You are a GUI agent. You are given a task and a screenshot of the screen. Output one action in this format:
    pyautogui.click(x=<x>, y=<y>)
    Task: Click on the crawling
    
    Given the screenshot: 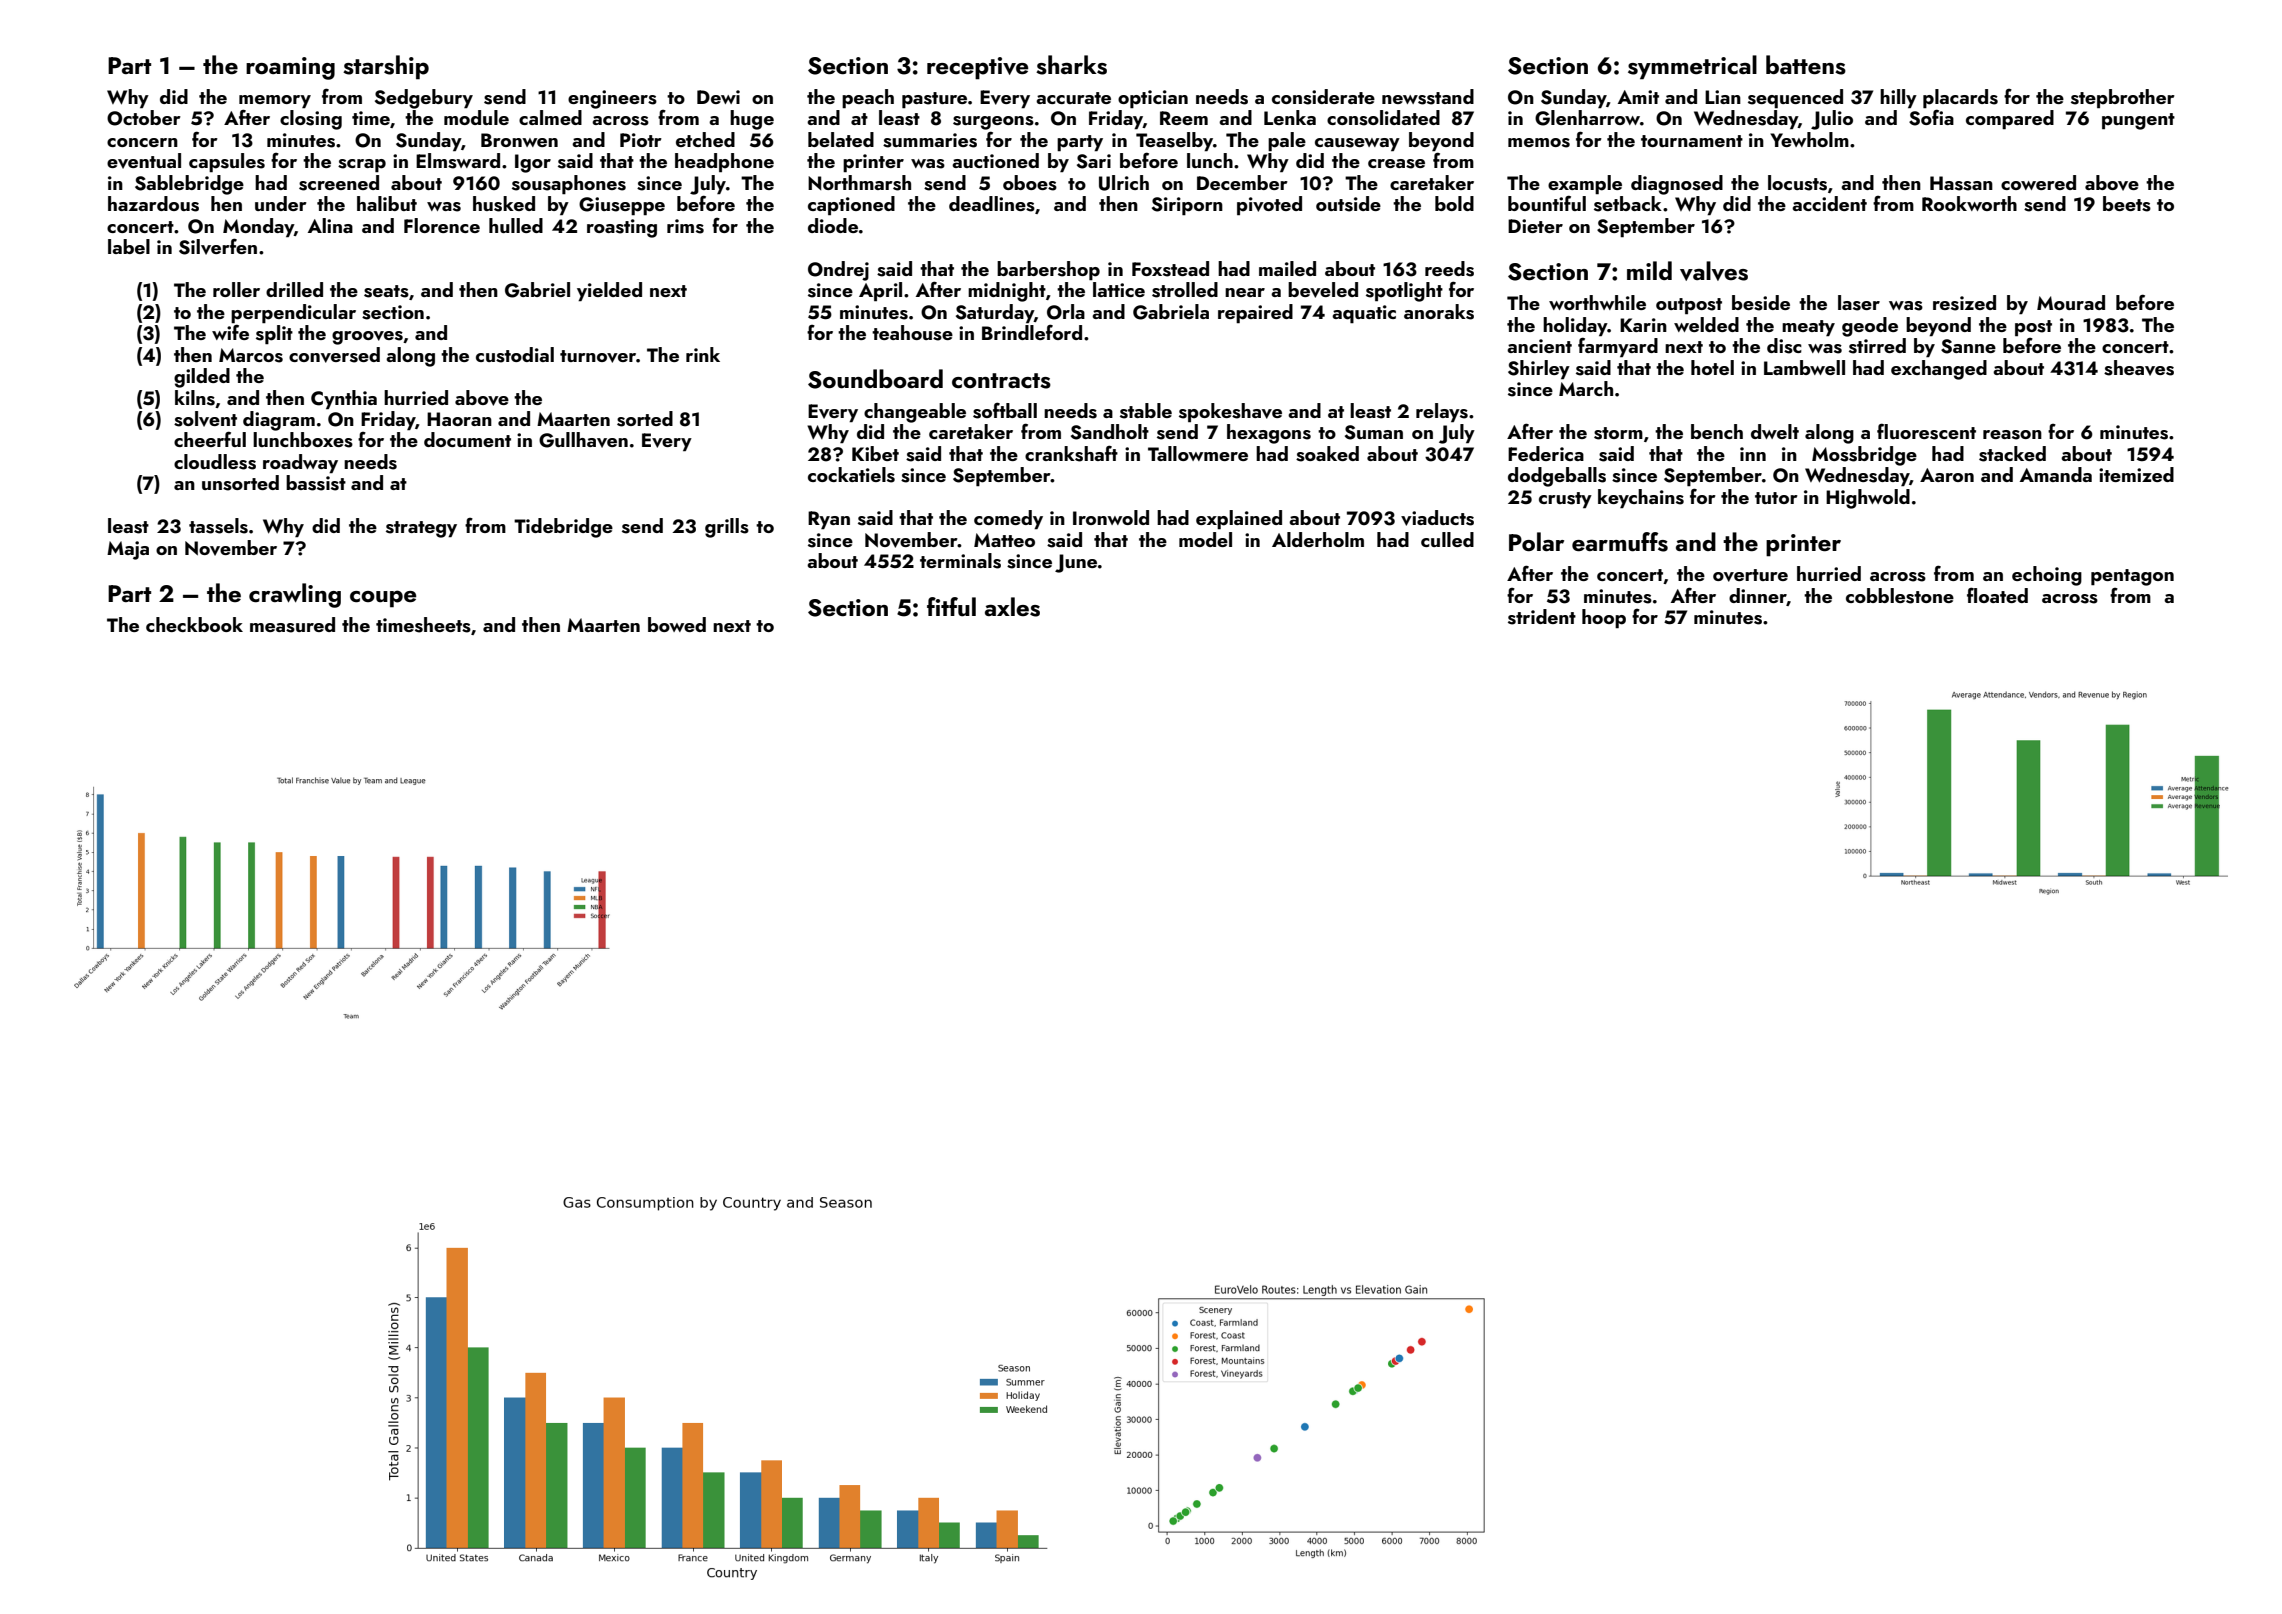 What is the action you would take?
    pyautogui.click(x=295, y=595)
